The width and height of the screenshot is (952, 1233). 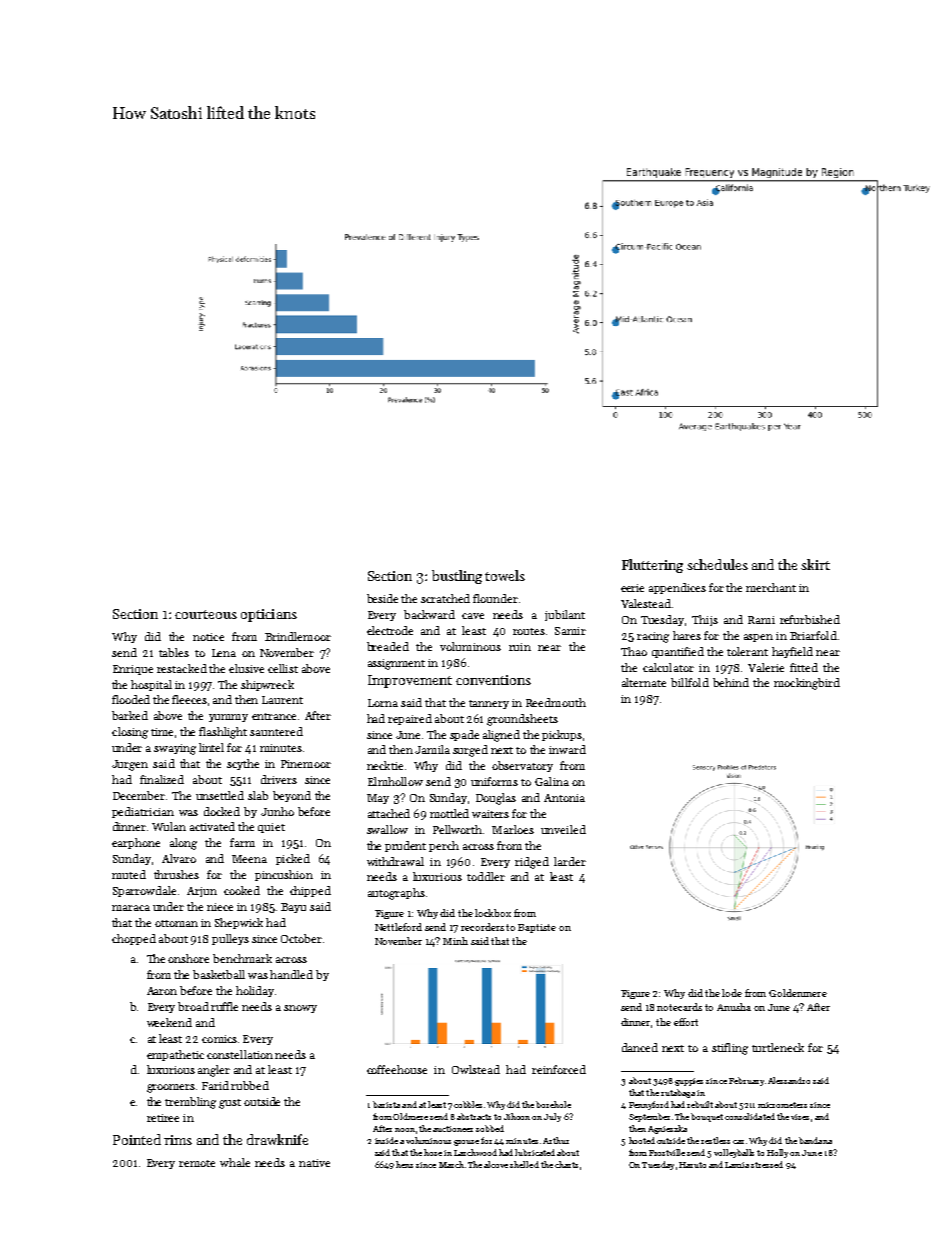 What do you see at coordinates (277, 1139) in the screenshot?
I see `drawknife` at bounding box center [277, 1139].
